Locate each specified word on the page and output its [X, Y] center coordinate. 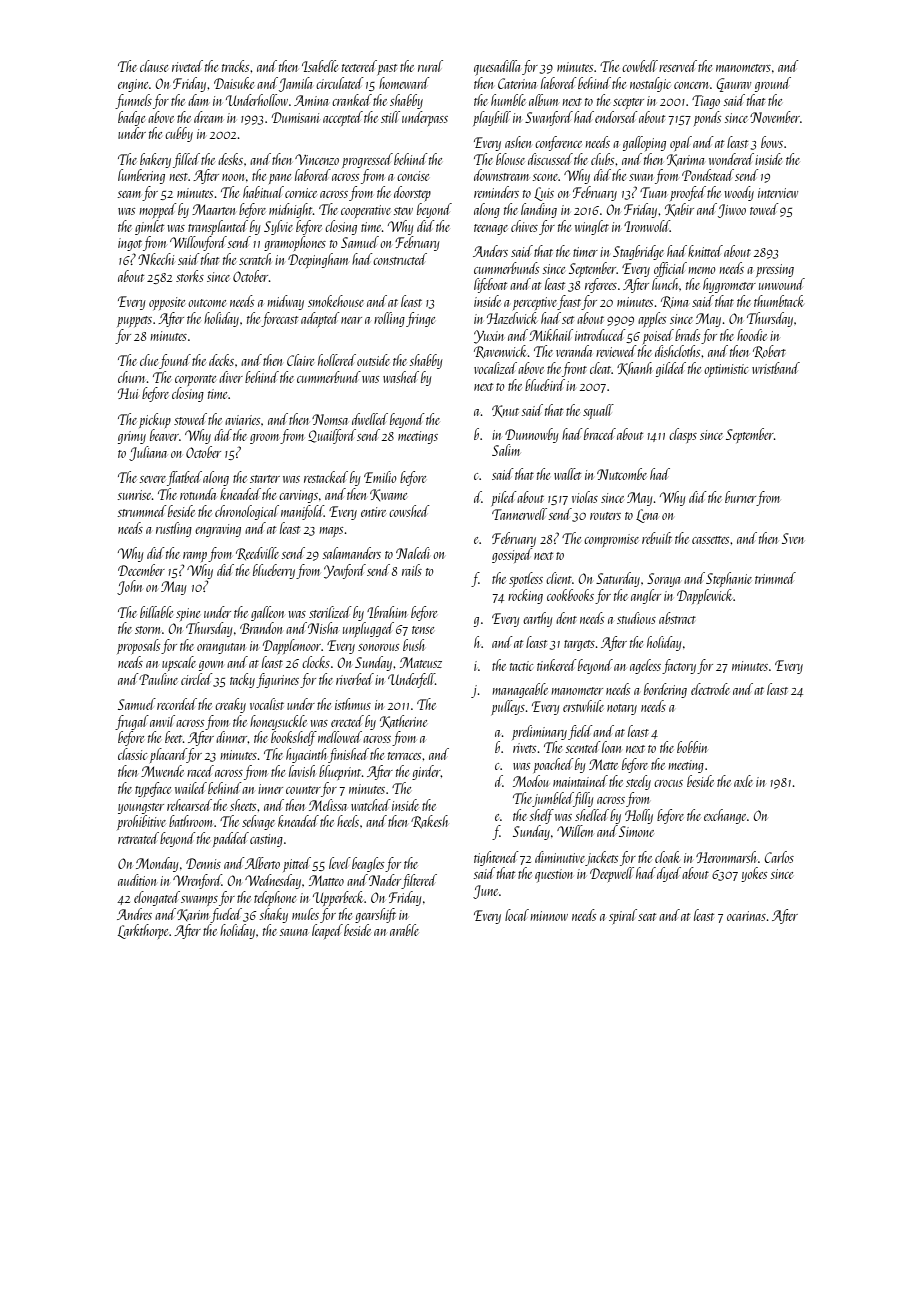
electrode [710, 689]
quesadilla [497, 68]
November [775, 117]
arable [404, 930]
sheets [243, 805]
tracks [235, 66]
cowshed [409, 511]
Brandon [261, 628]
